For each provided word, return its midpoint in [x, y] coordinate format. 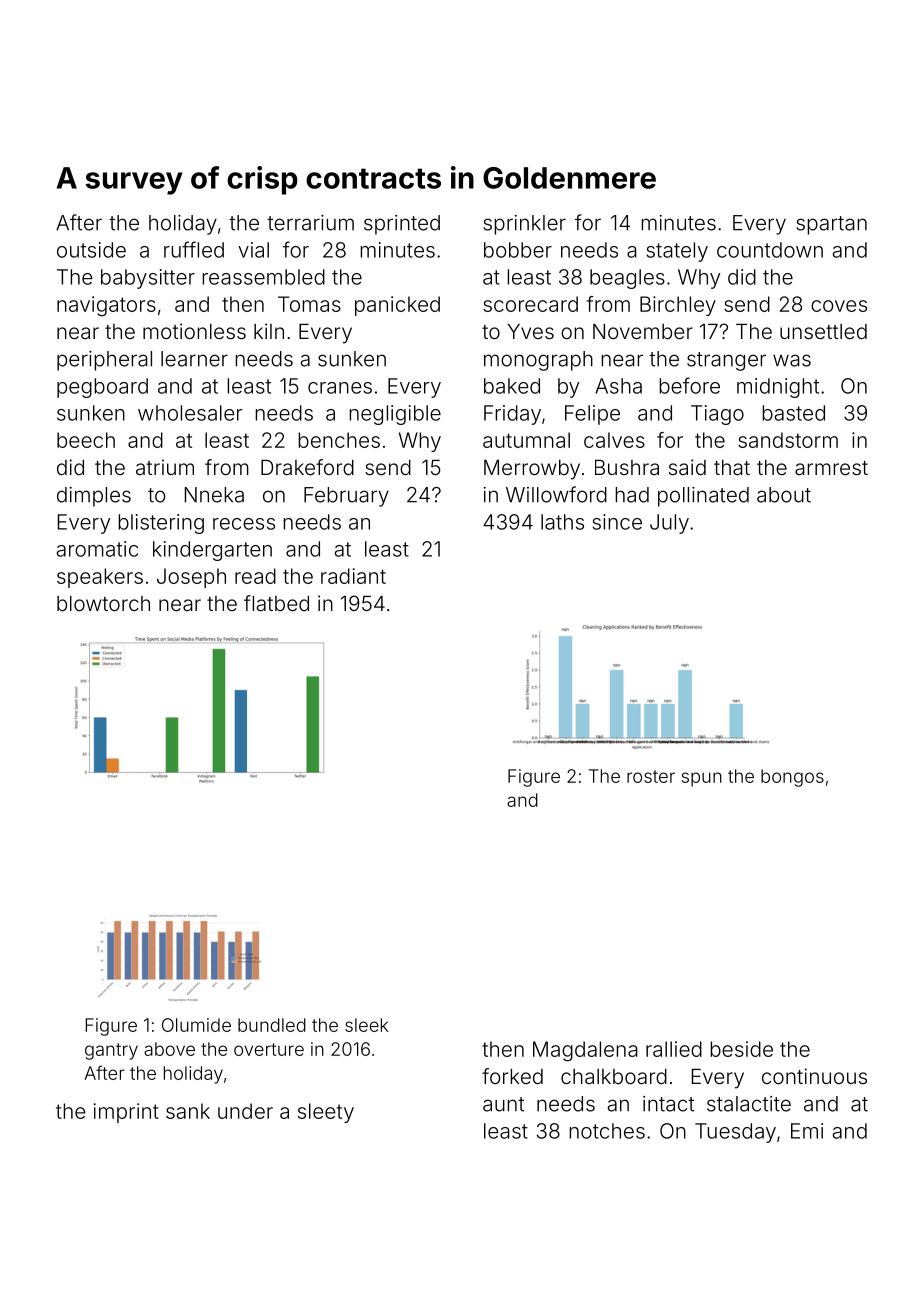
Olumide [196, 1025]
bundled [272, 1025]
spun [701, 779]
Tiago [717, 415]
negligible [395, 415]
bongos [792, 778]
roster [651, 776]
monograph [538, 361]
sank [188, 1111]
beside [741, 1049]
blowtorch [103, 603]
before [689, 385]
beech [86, 440]
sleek [366, 1025]
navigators [106, 306]
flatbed [276, 603]
